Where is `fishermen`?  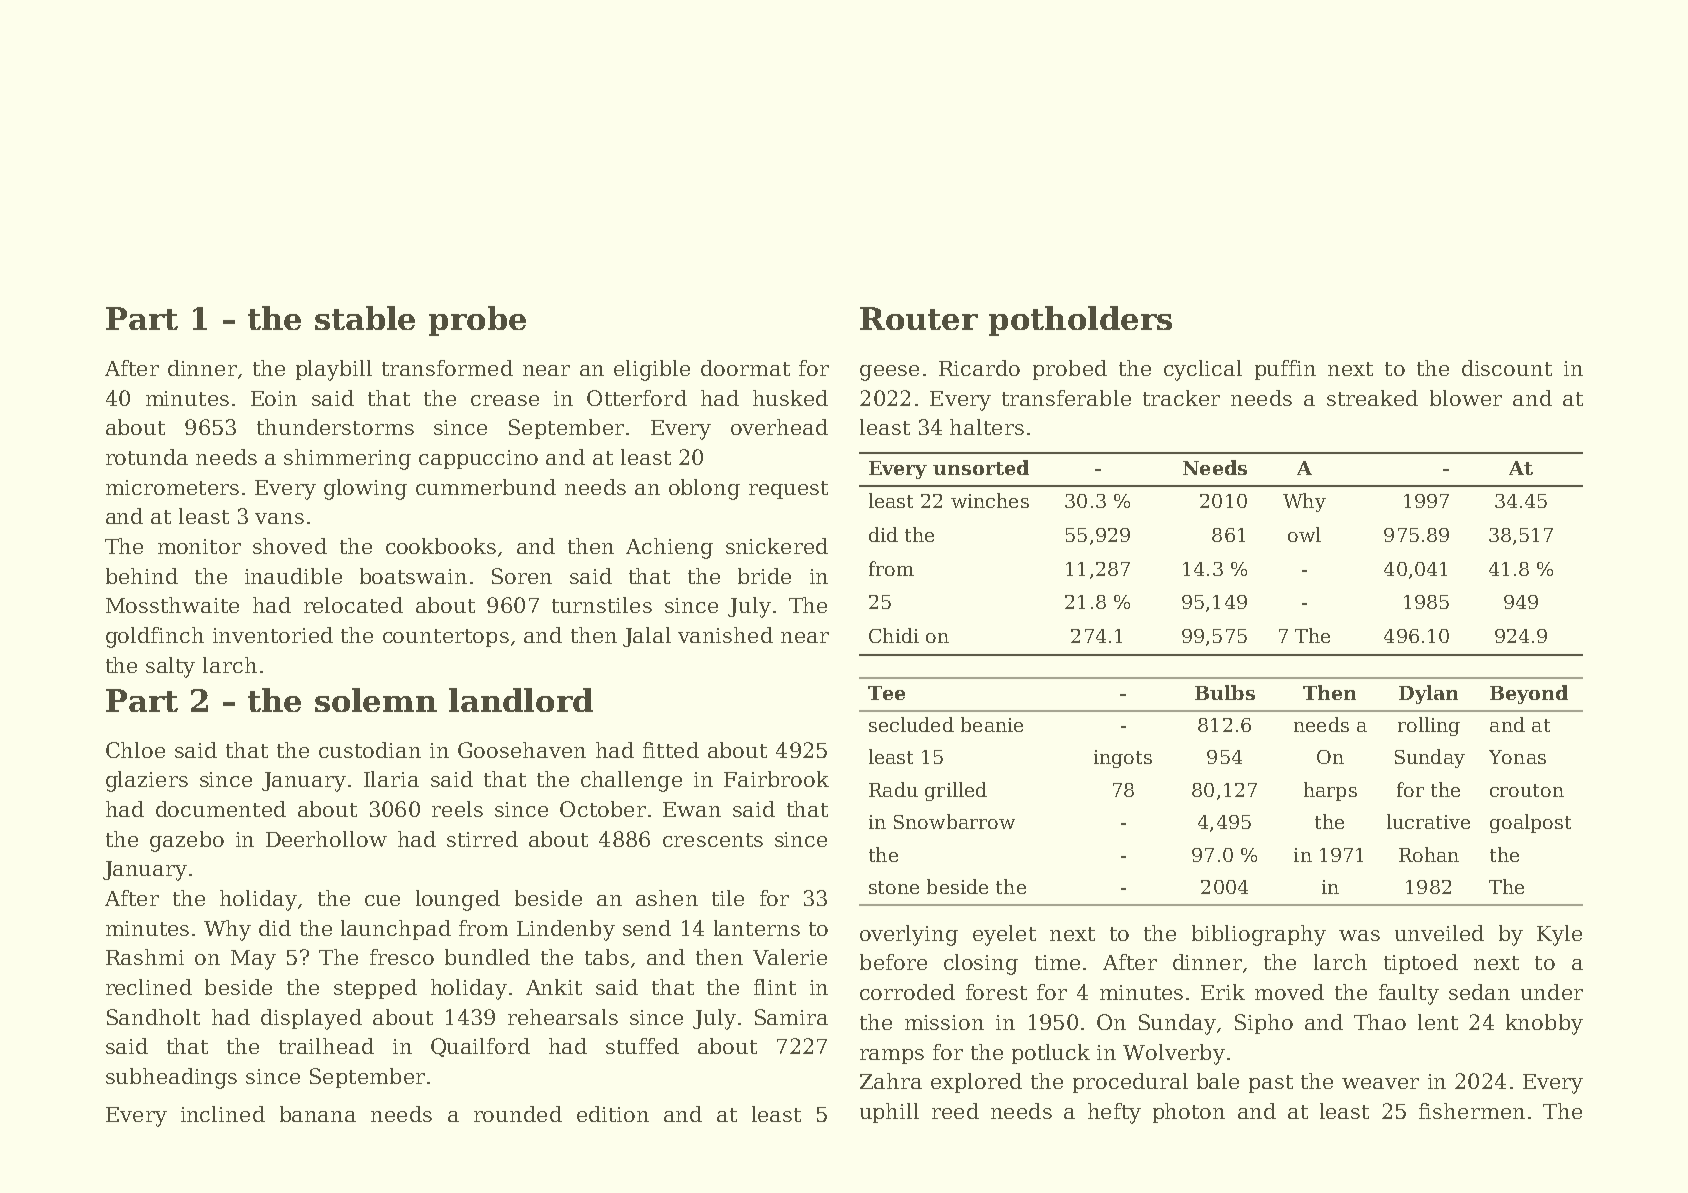 fishermen is located at coordinates (1472, 1111).
